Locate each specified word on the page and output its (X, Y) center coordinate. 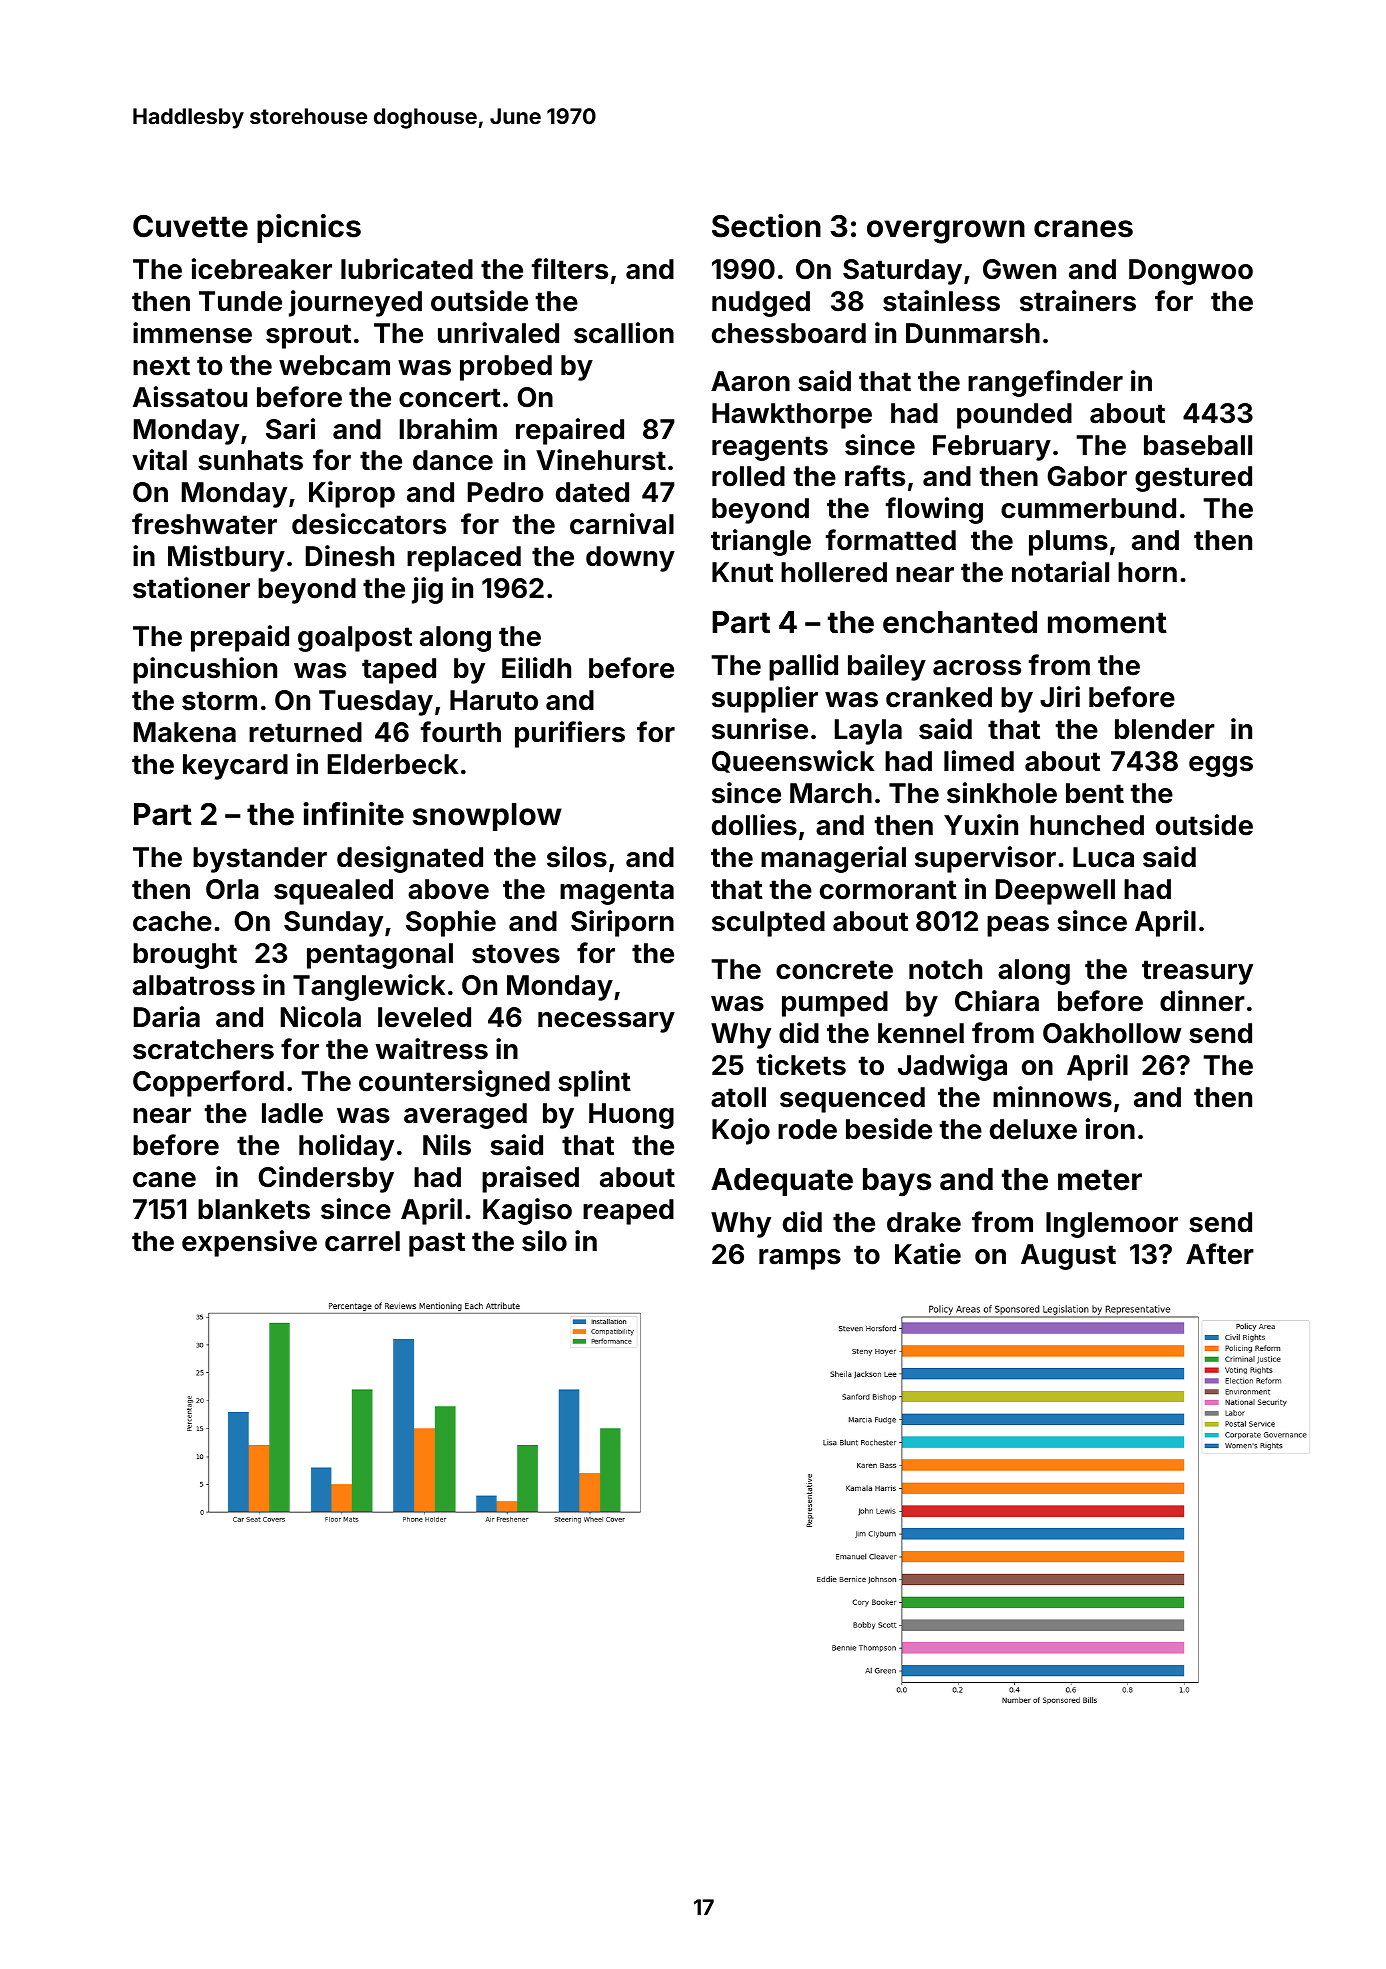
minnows (1052, 1097)
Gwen (1019, 269)
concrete (834, 970)
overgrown (946, 232)
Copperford (208, 1083)
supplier (765, 699)
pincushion (205, 670)
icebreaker (262, 269)
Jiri (1060, 697)
